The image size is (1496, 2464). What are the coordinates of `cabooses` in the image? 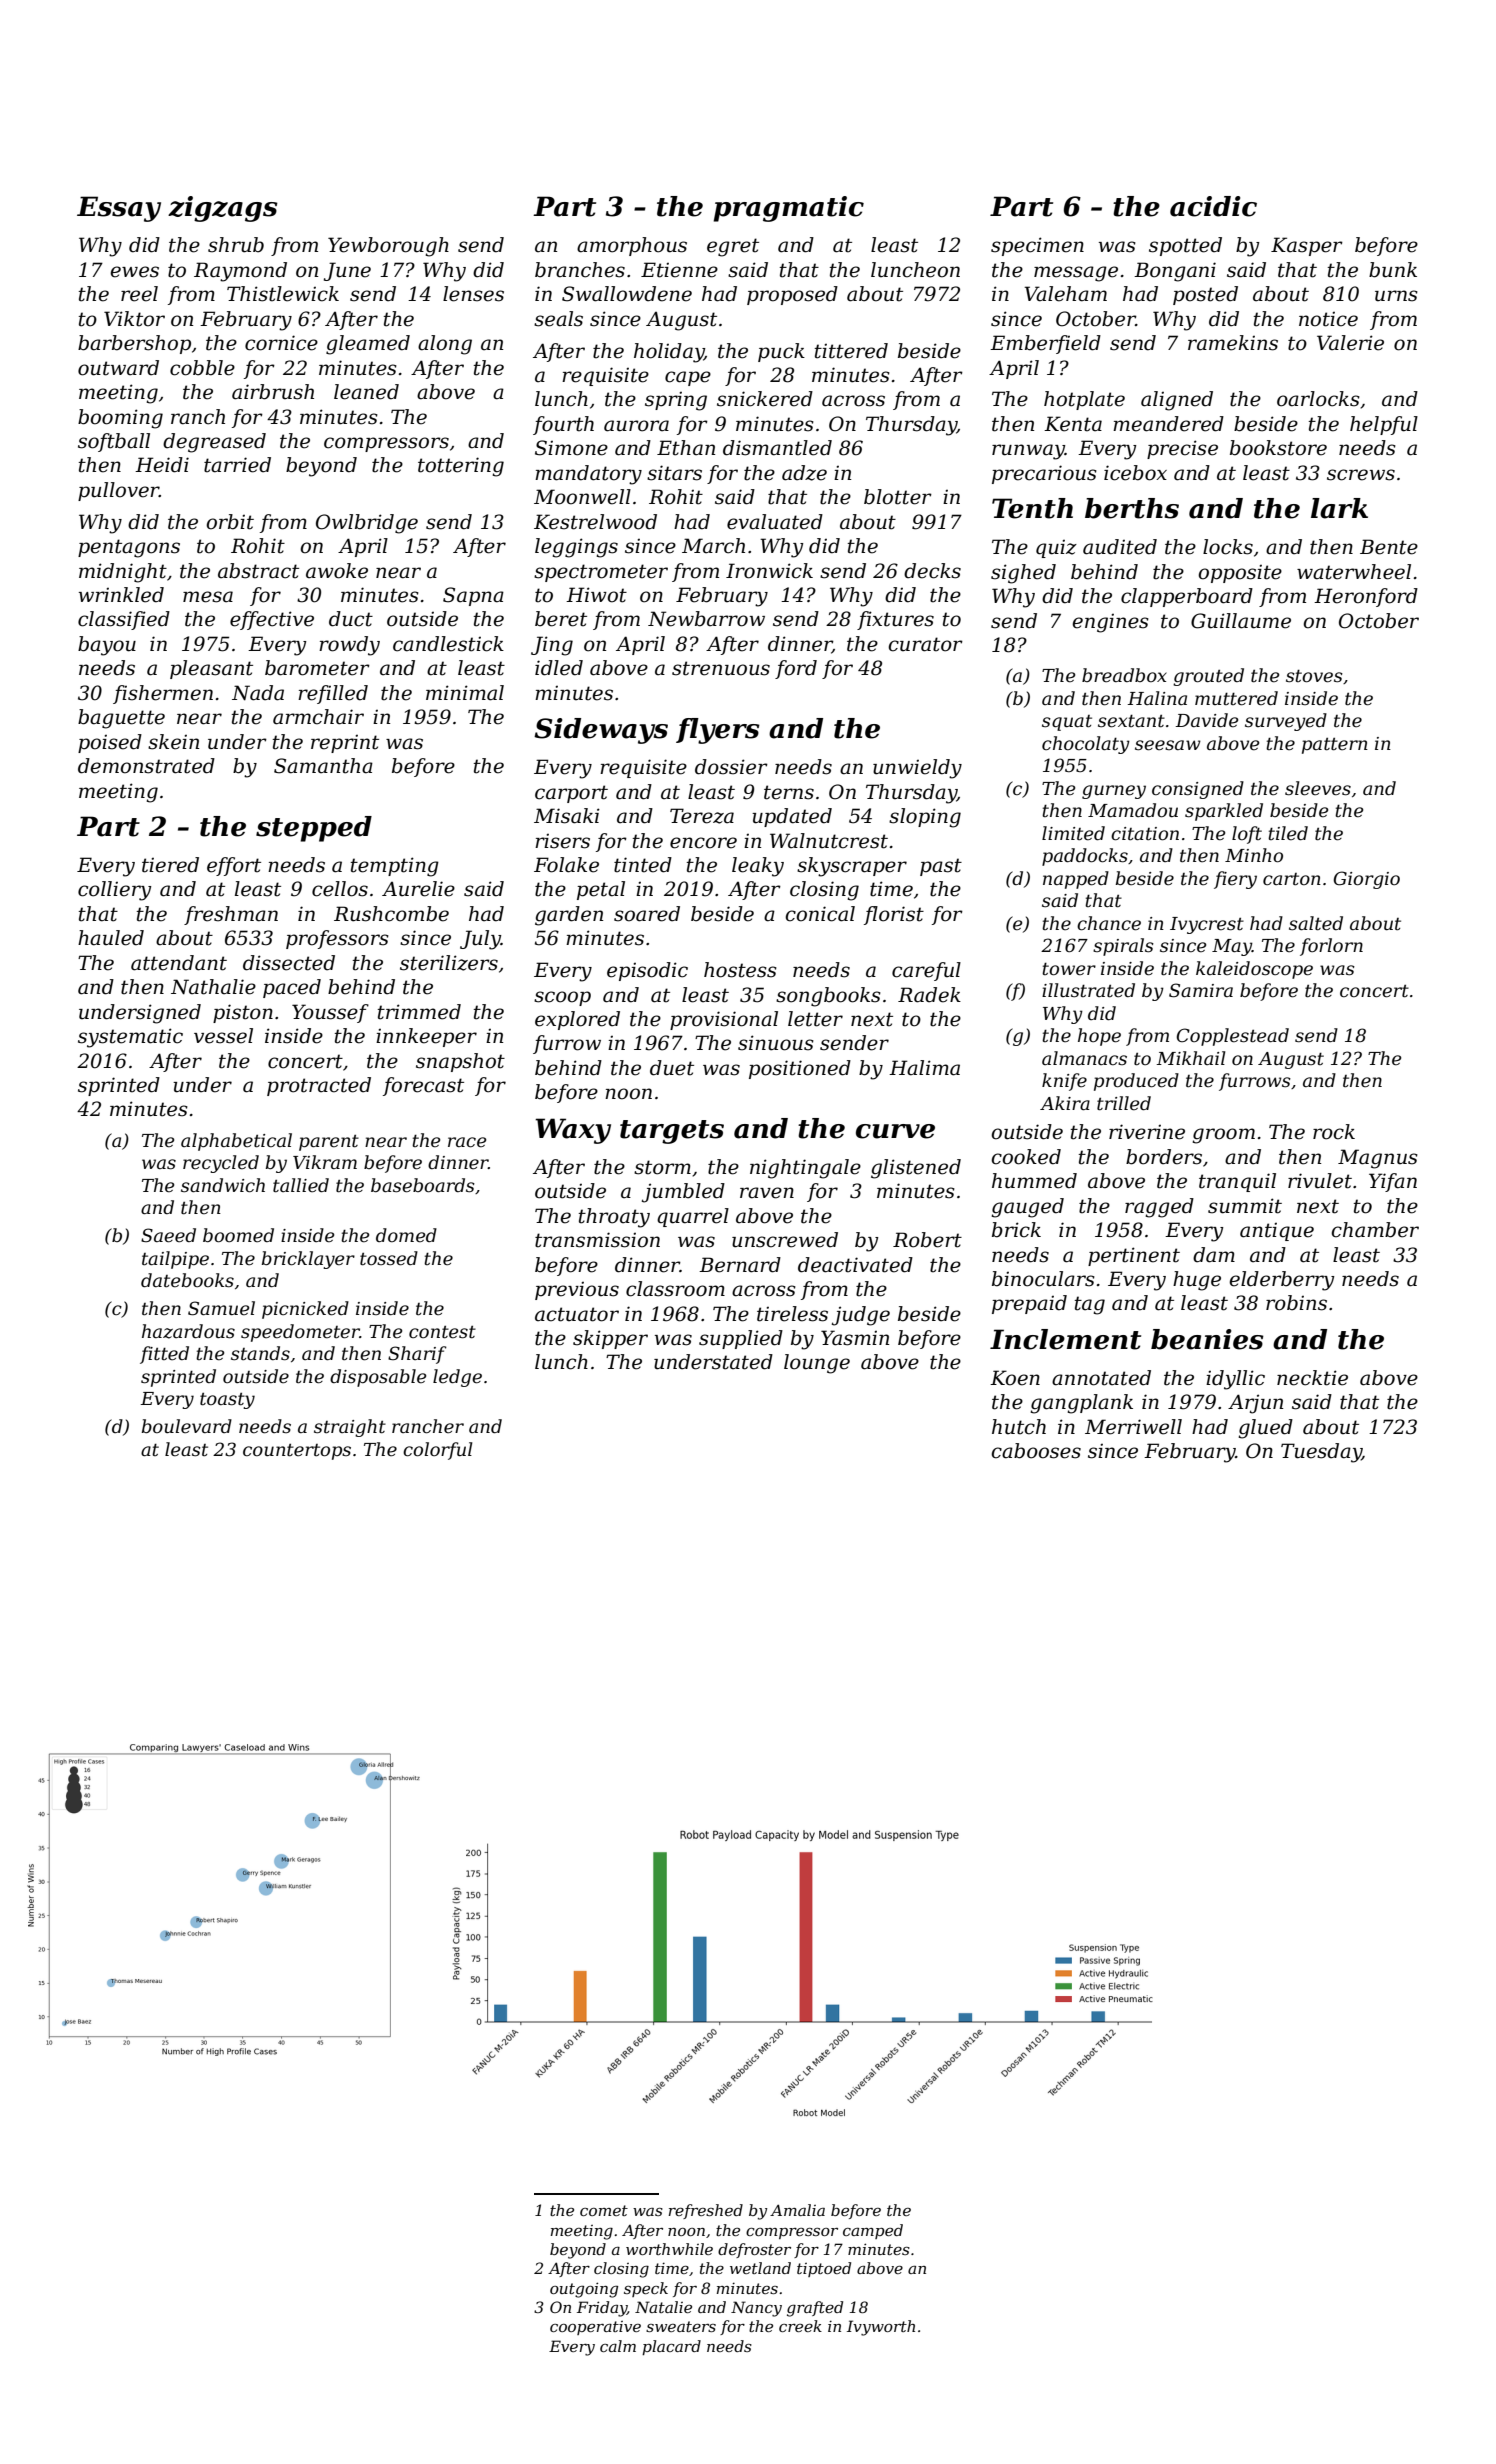 It's located at (1036, 1451).
